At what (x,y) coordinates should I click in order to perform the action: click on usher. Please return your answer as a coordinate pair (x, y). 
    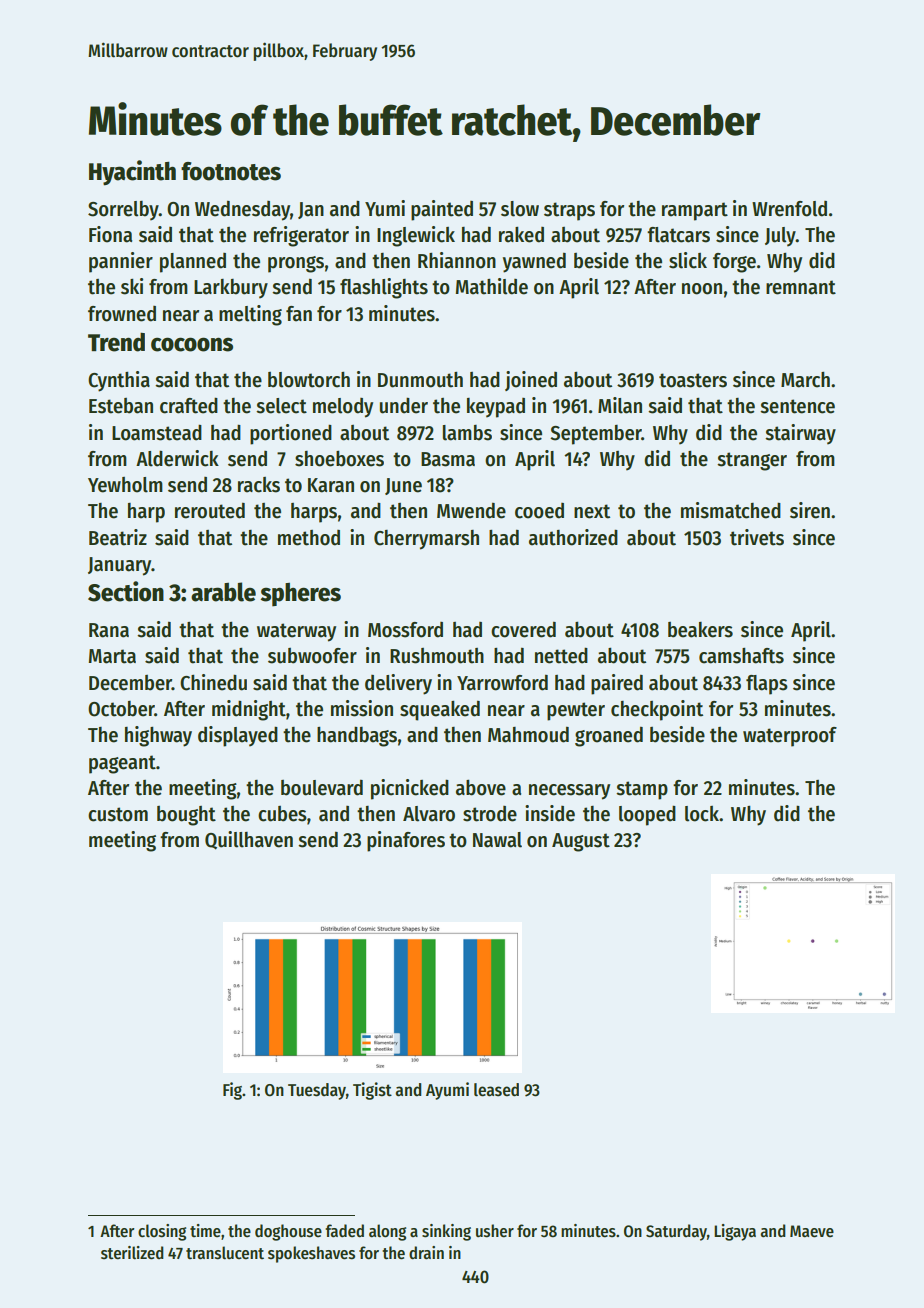
    Looking at the image, I should click on (495, 1231).
